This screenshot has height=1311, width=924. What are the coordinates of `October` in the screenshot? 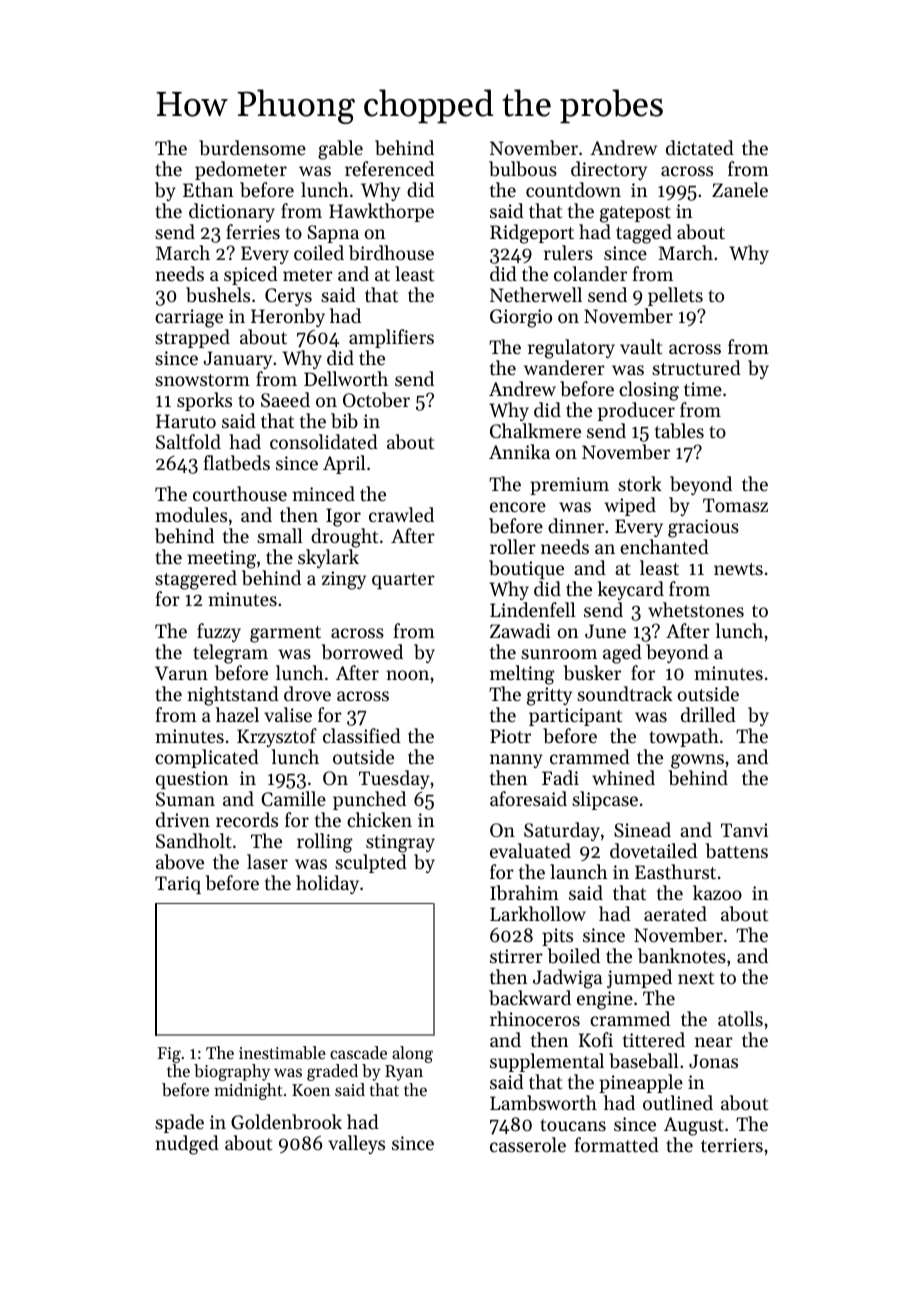 It's located at (376, 400).
